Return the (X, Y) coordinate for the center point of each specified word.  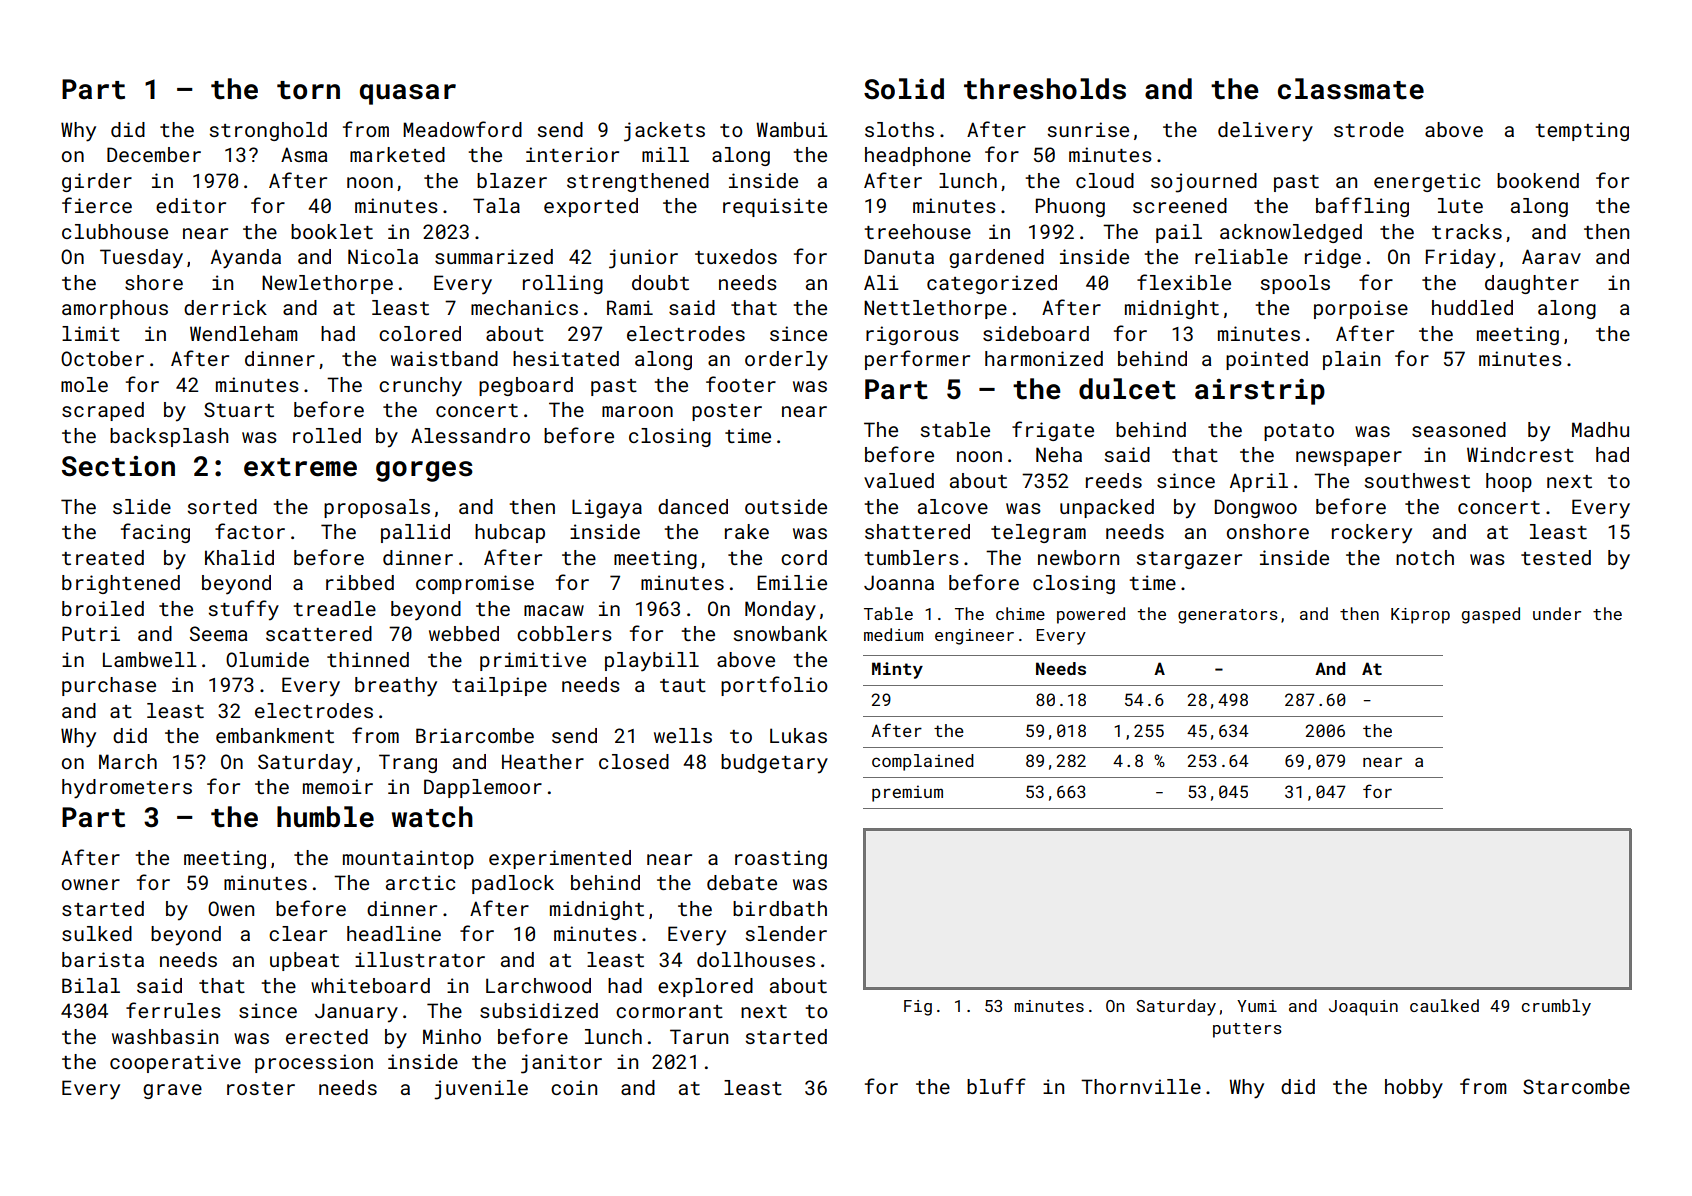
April (1259, 482)
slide (142, 506)
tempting (1582, 131)
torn (308, 90)
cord (804, 557)
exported (591, 207)
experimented (560, 859)
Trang (408, 763)
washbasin (165, 1036)
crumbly (1556, 1007)
